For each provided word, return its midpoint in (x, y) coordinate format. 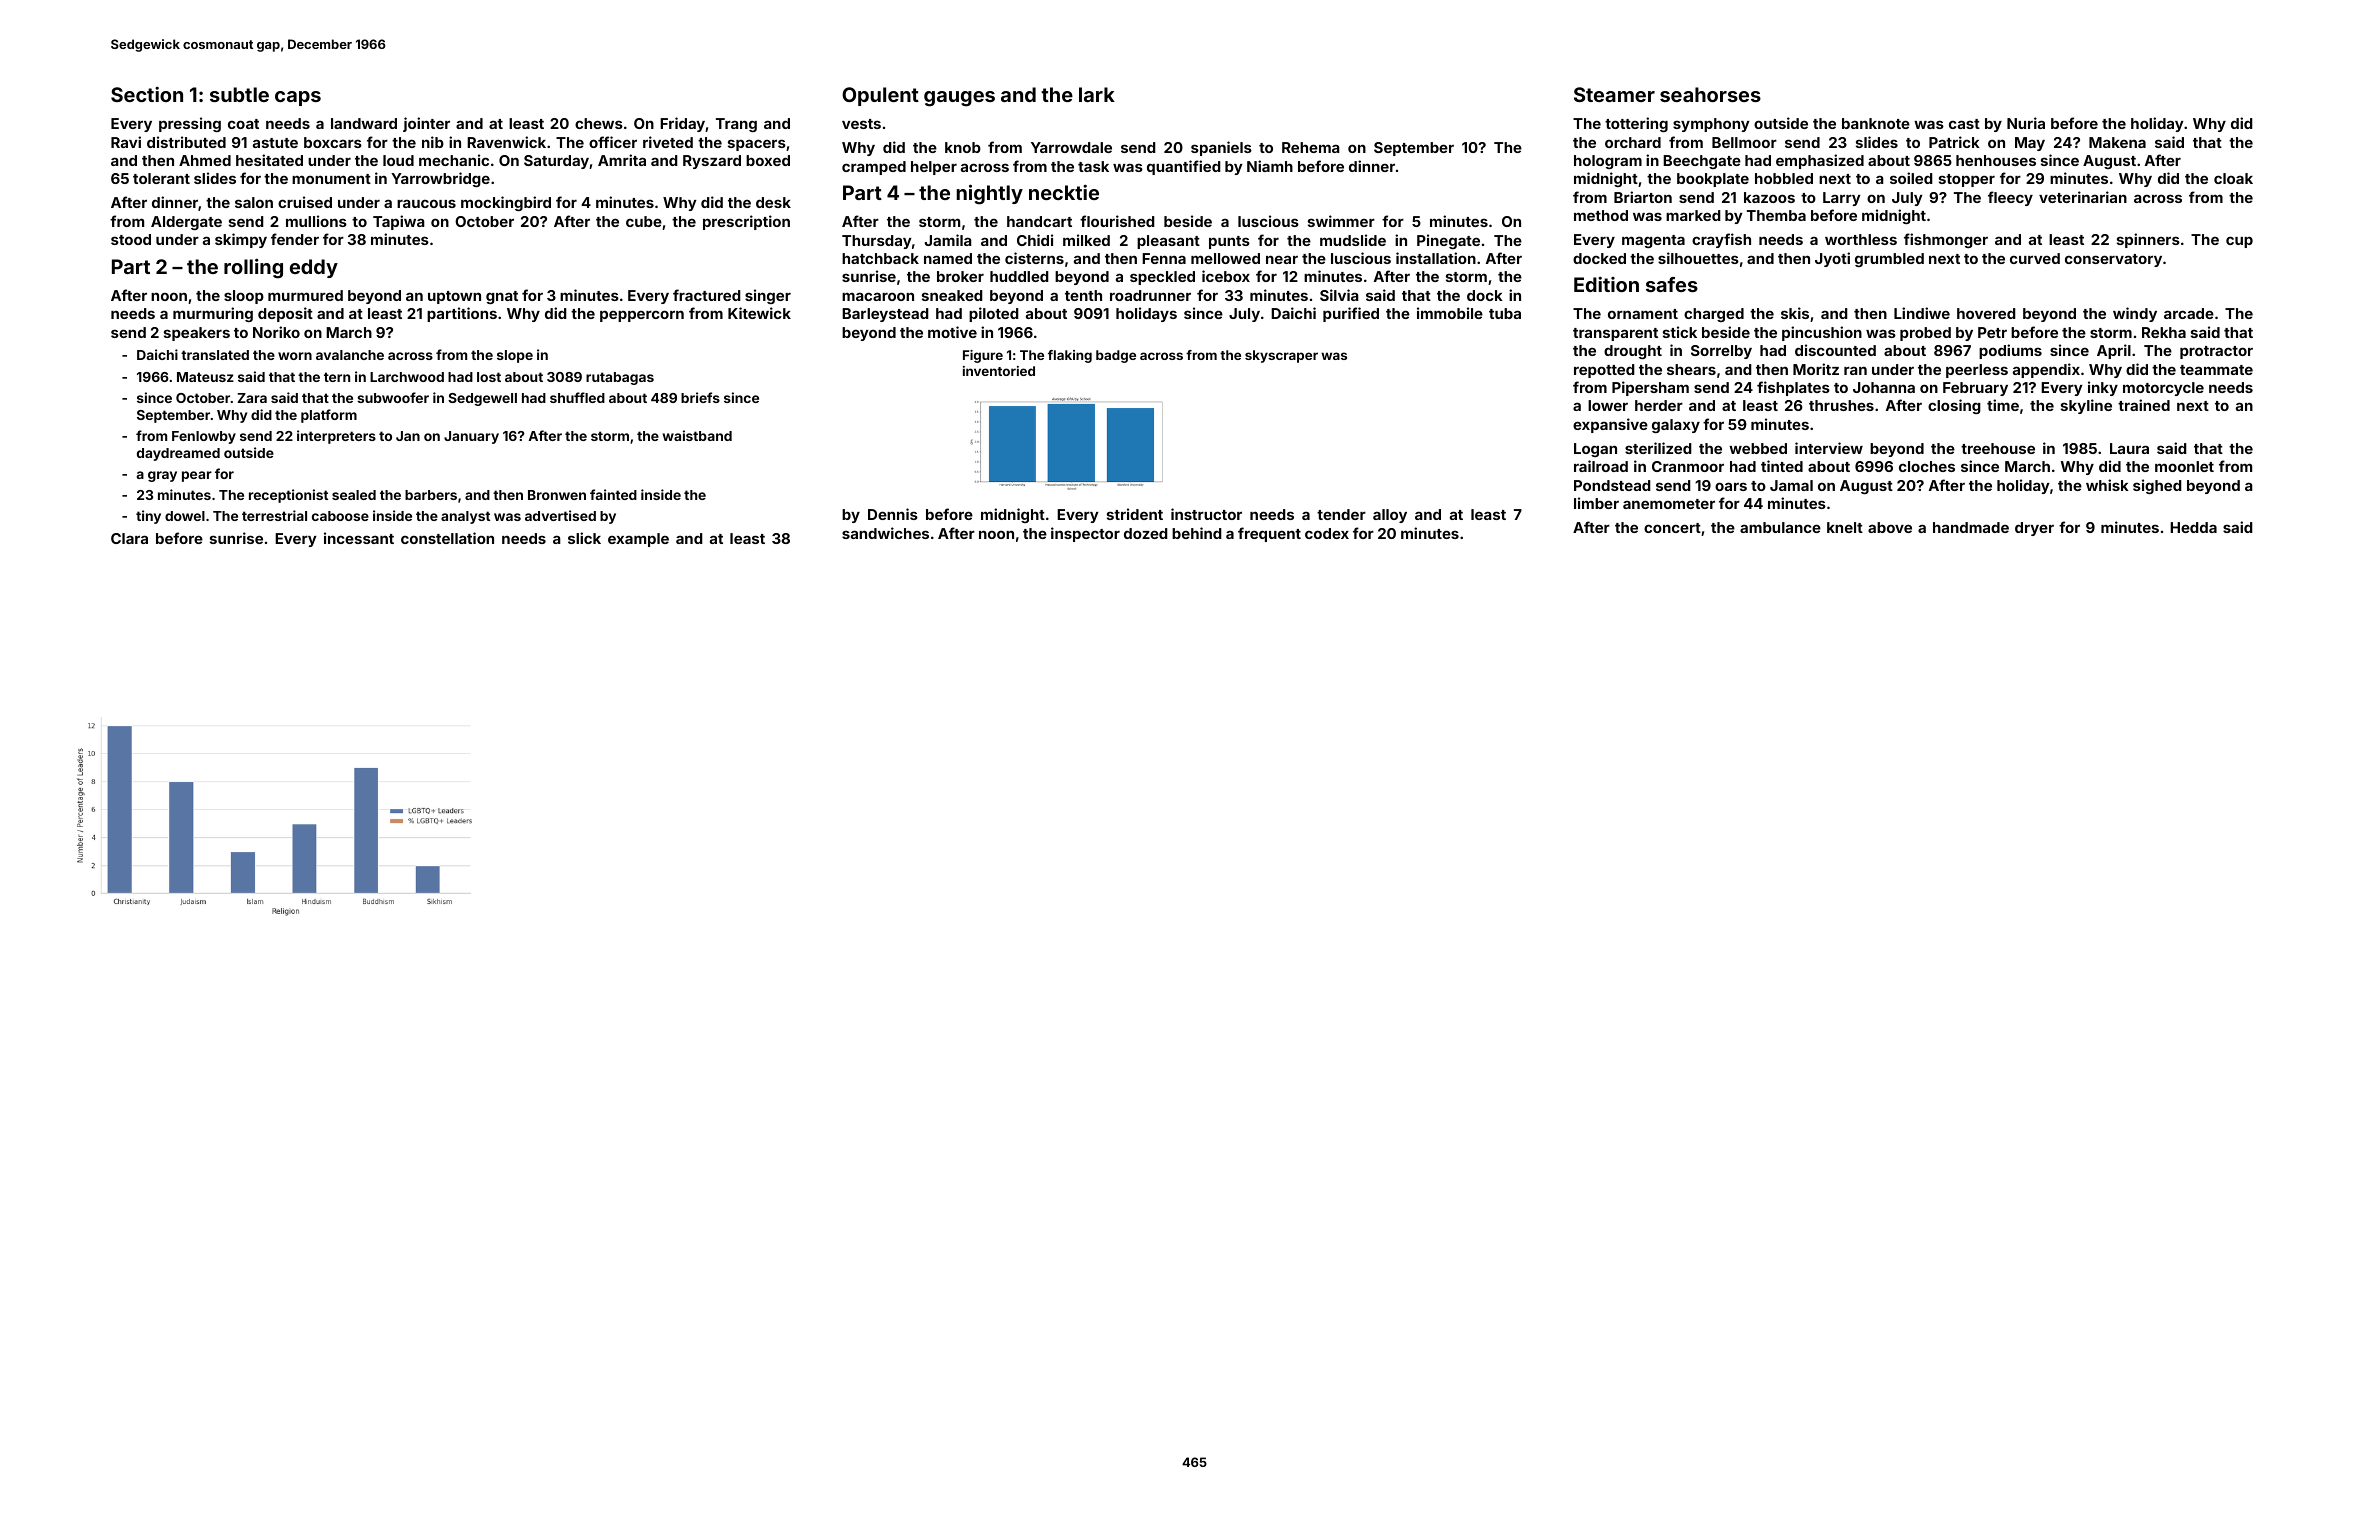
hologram (1608, 162)
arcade (2189, 313)
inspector (1085, 534)
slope (515, 356)
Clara (129, 538)
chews (599, 123)
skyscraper (1281, 356)
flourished (1117, 221)
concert (1672, 528)
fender (295, 239)
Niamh (1270, 166)
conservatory (2113, 260)
